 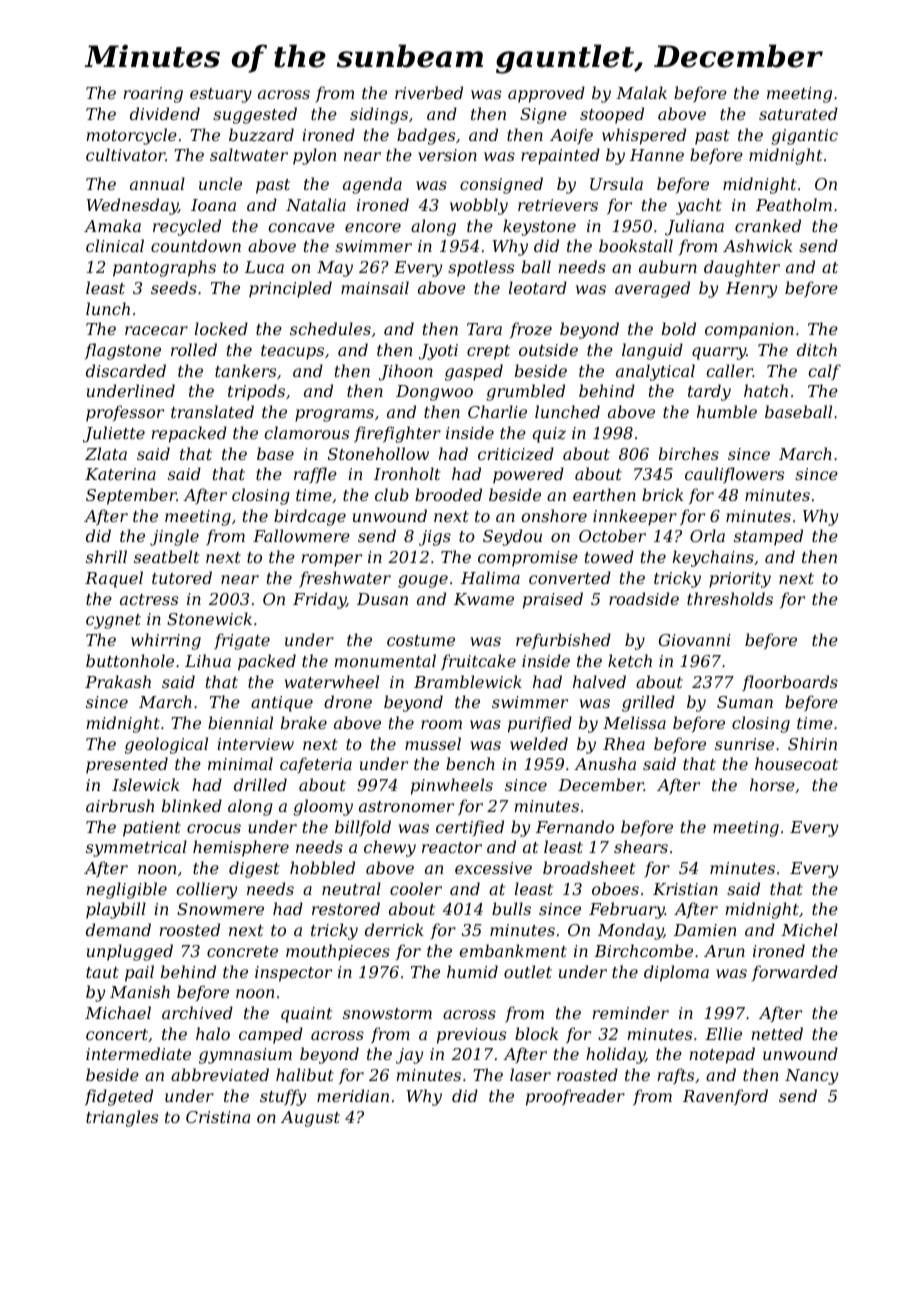 What do you see at coordinates (713, 558) in the image?
I see `keychains` at bounding box center [713, 558].
